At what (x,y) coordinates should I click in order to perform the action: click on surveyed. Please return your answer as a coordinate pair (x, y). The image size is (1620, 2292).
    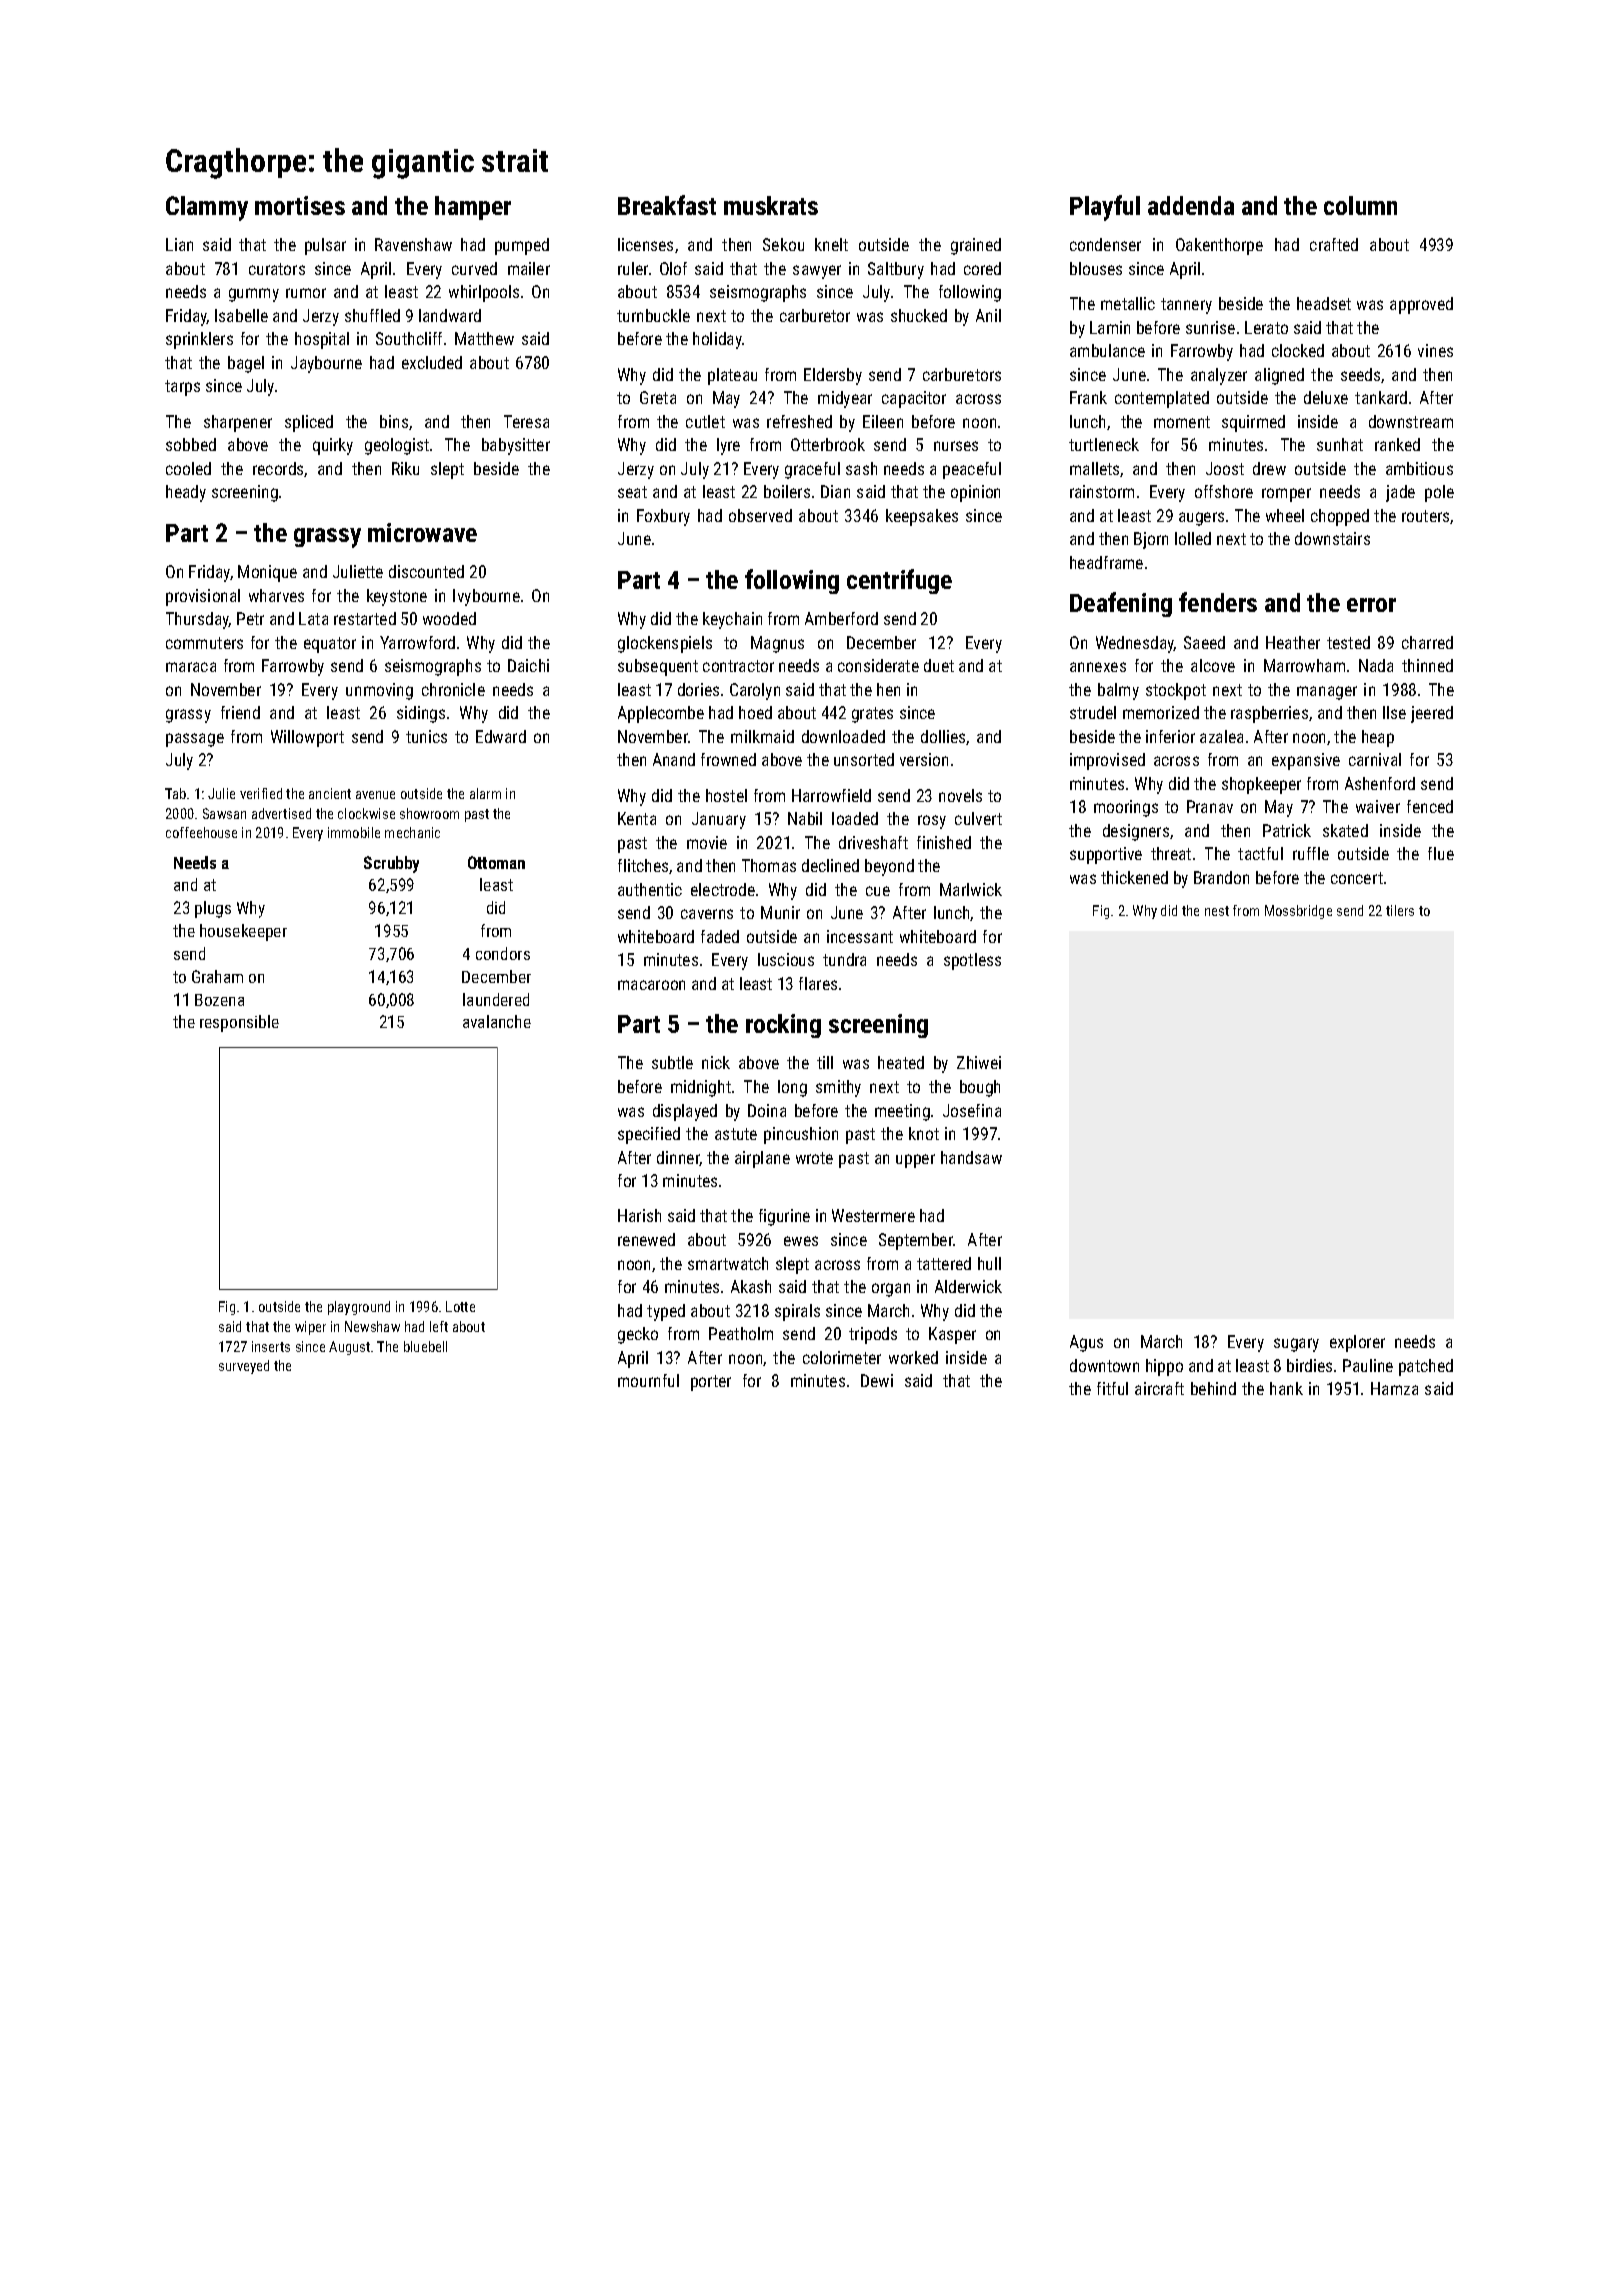
    Looking at the image, I should click on (244, 1367).
